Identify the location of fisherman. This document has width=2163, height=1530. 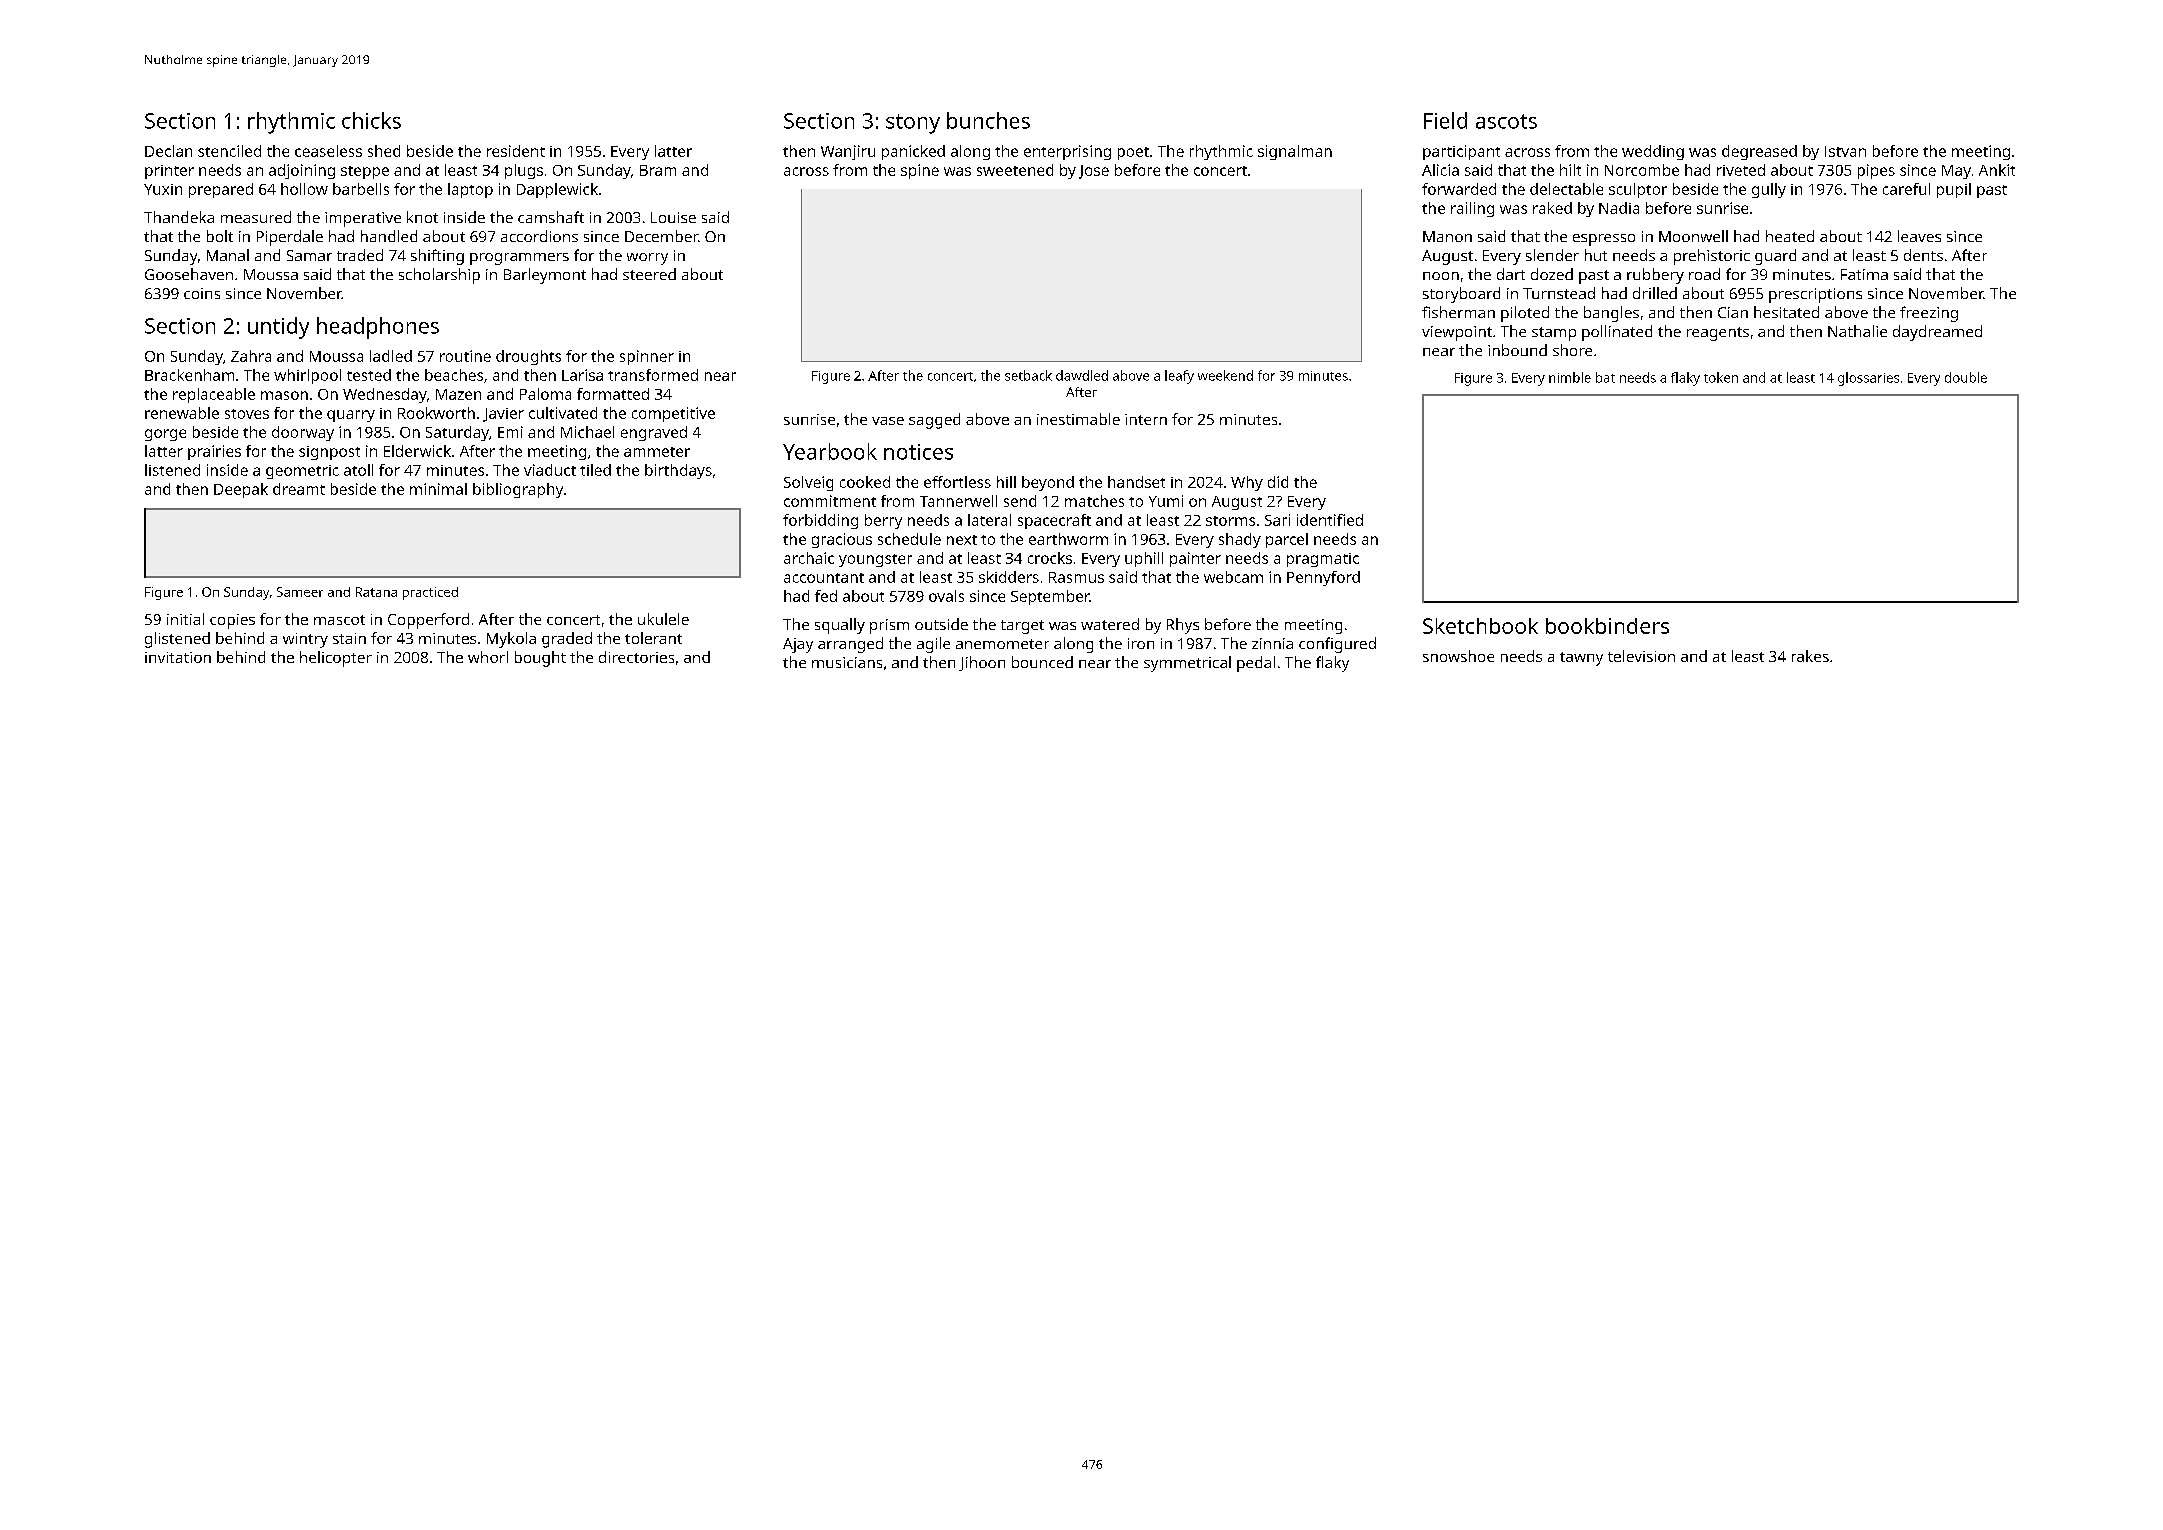
(1458, 312).
